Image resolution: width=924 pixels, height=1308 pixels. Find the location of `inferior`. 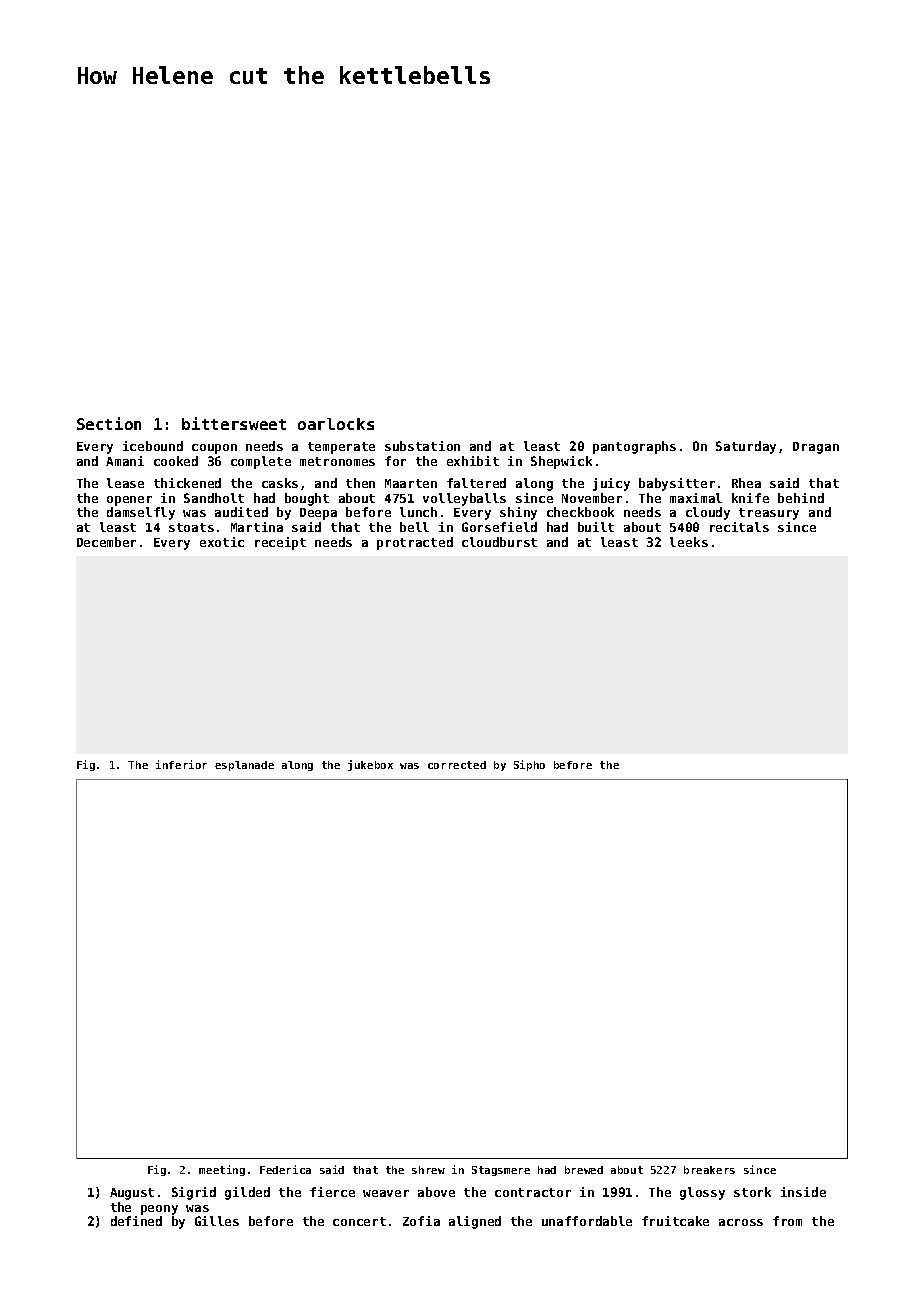

inferior is located at coordinates (181, 764).
